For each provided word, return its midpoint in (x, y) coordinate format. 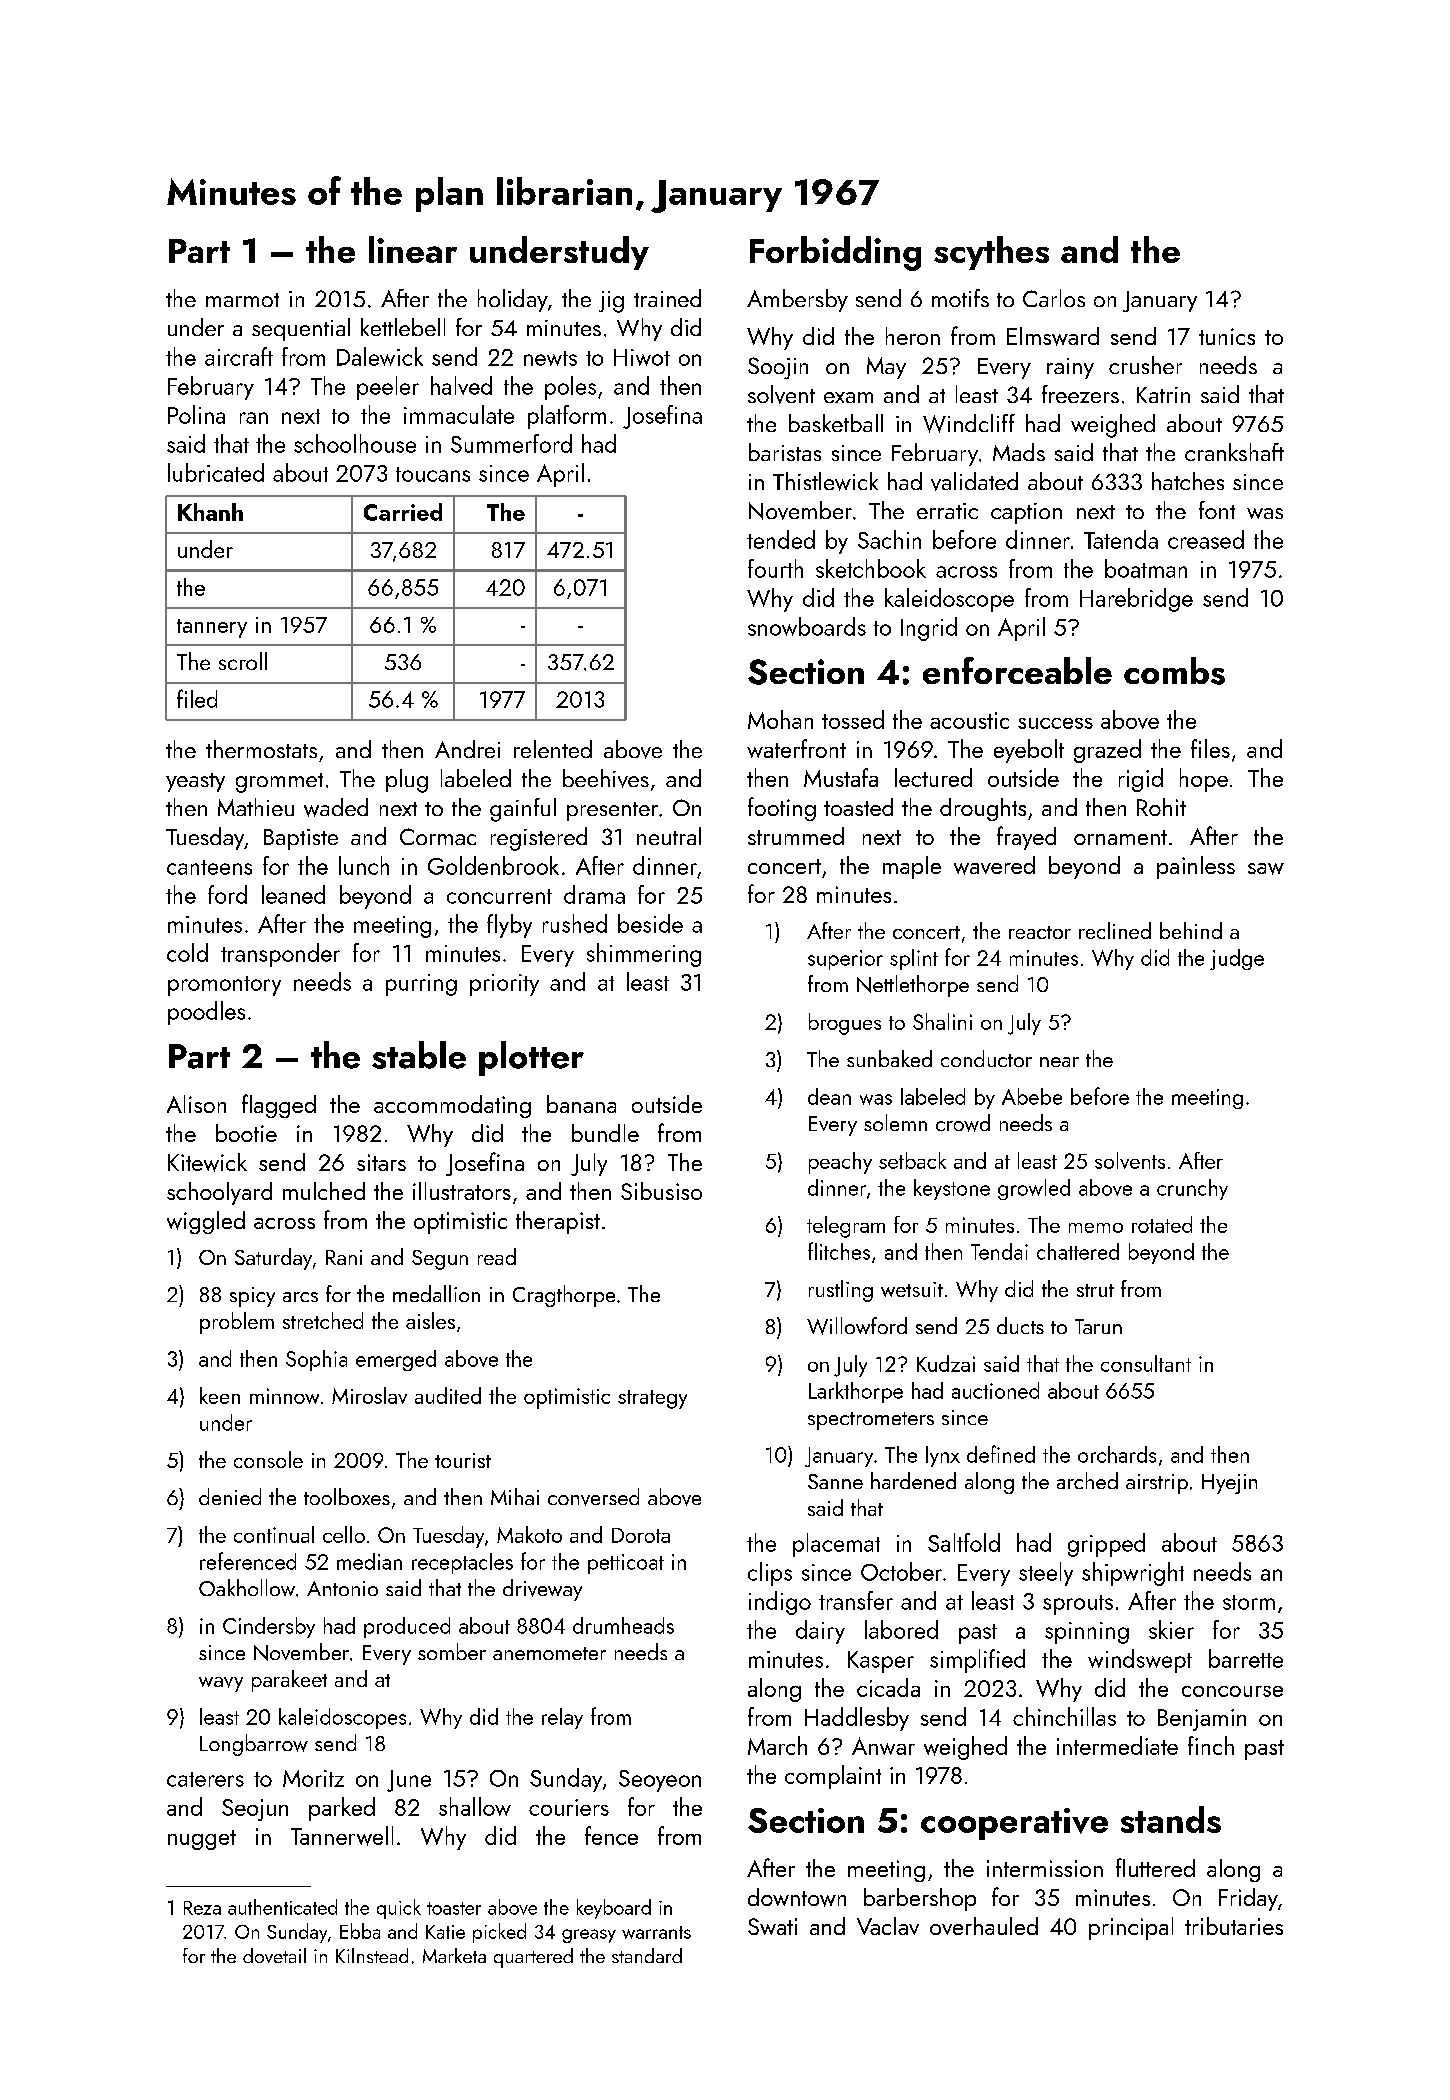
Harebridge (1136, 600)
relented (553, 749)
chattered (1078, 1251)
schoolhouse (355, 443)
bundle (605, 1133)
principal (1131, 1928)
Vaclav (888, 1926)
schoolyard (219, 1193)
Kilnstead (372, 1955)
